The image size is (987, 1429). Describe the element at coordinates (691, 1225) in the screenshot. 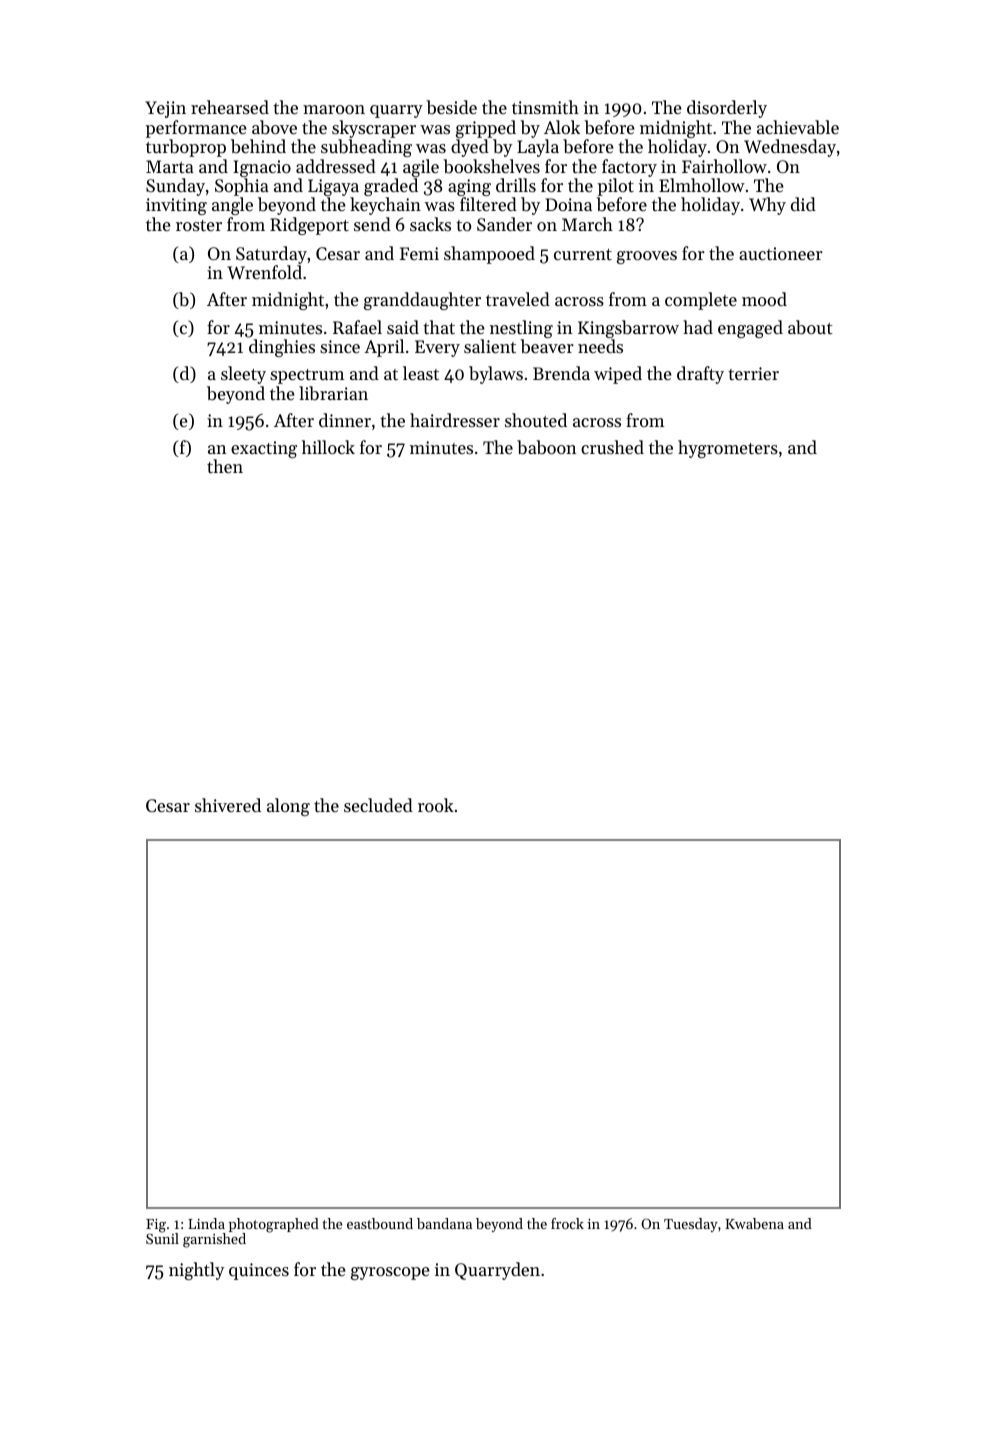

I see `Tuesday` at that location.
